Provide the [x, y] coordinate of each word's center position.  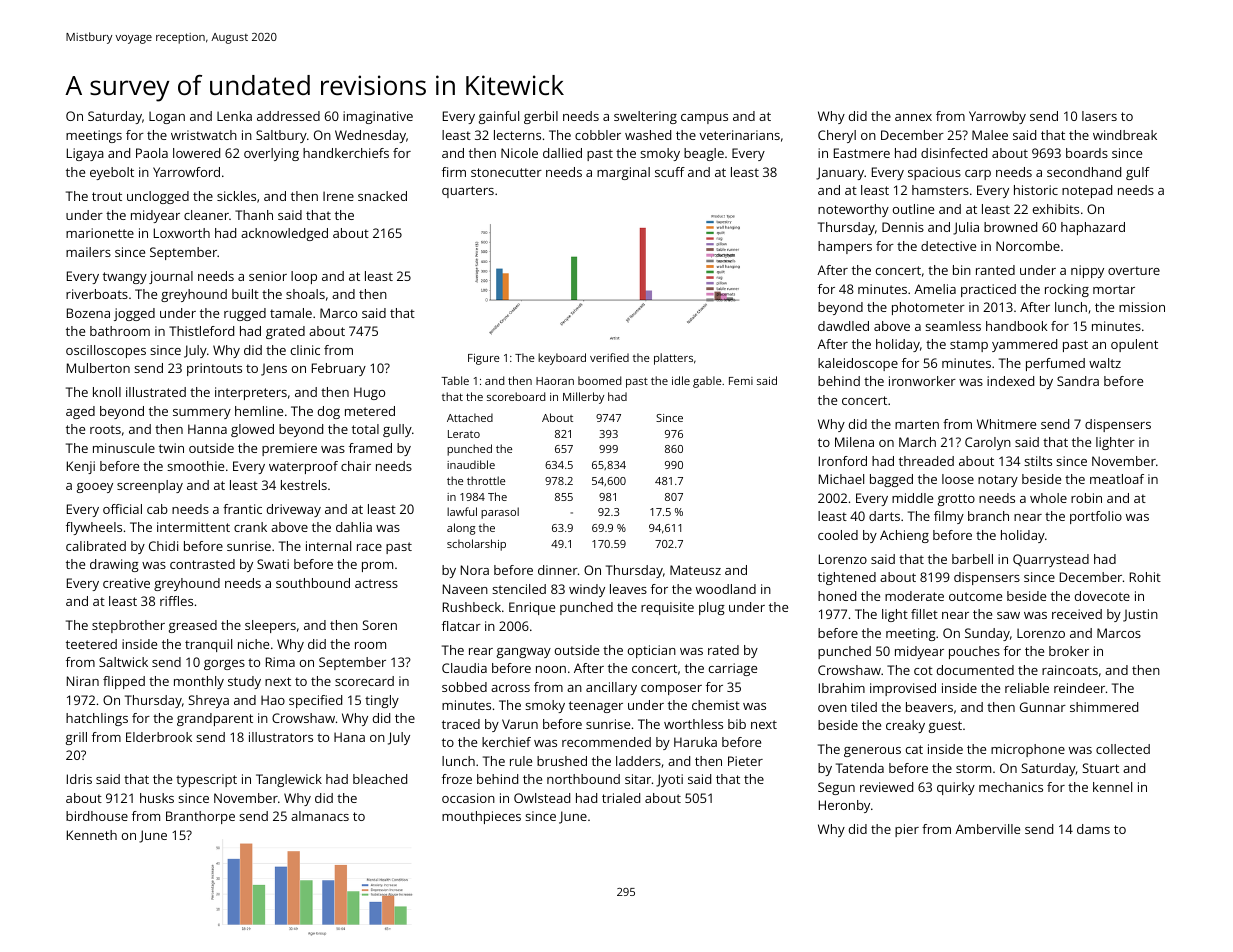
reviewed [886, 787]
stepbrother [128, 626]
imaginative [378, 117]
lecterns [517, 135]
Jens [274, 369]
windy [587, 590]
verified [609, 357]
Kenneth [92, 835]
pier [907, 830]
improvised [903, 689]
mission [1142, 307]
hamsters [940, 190]
